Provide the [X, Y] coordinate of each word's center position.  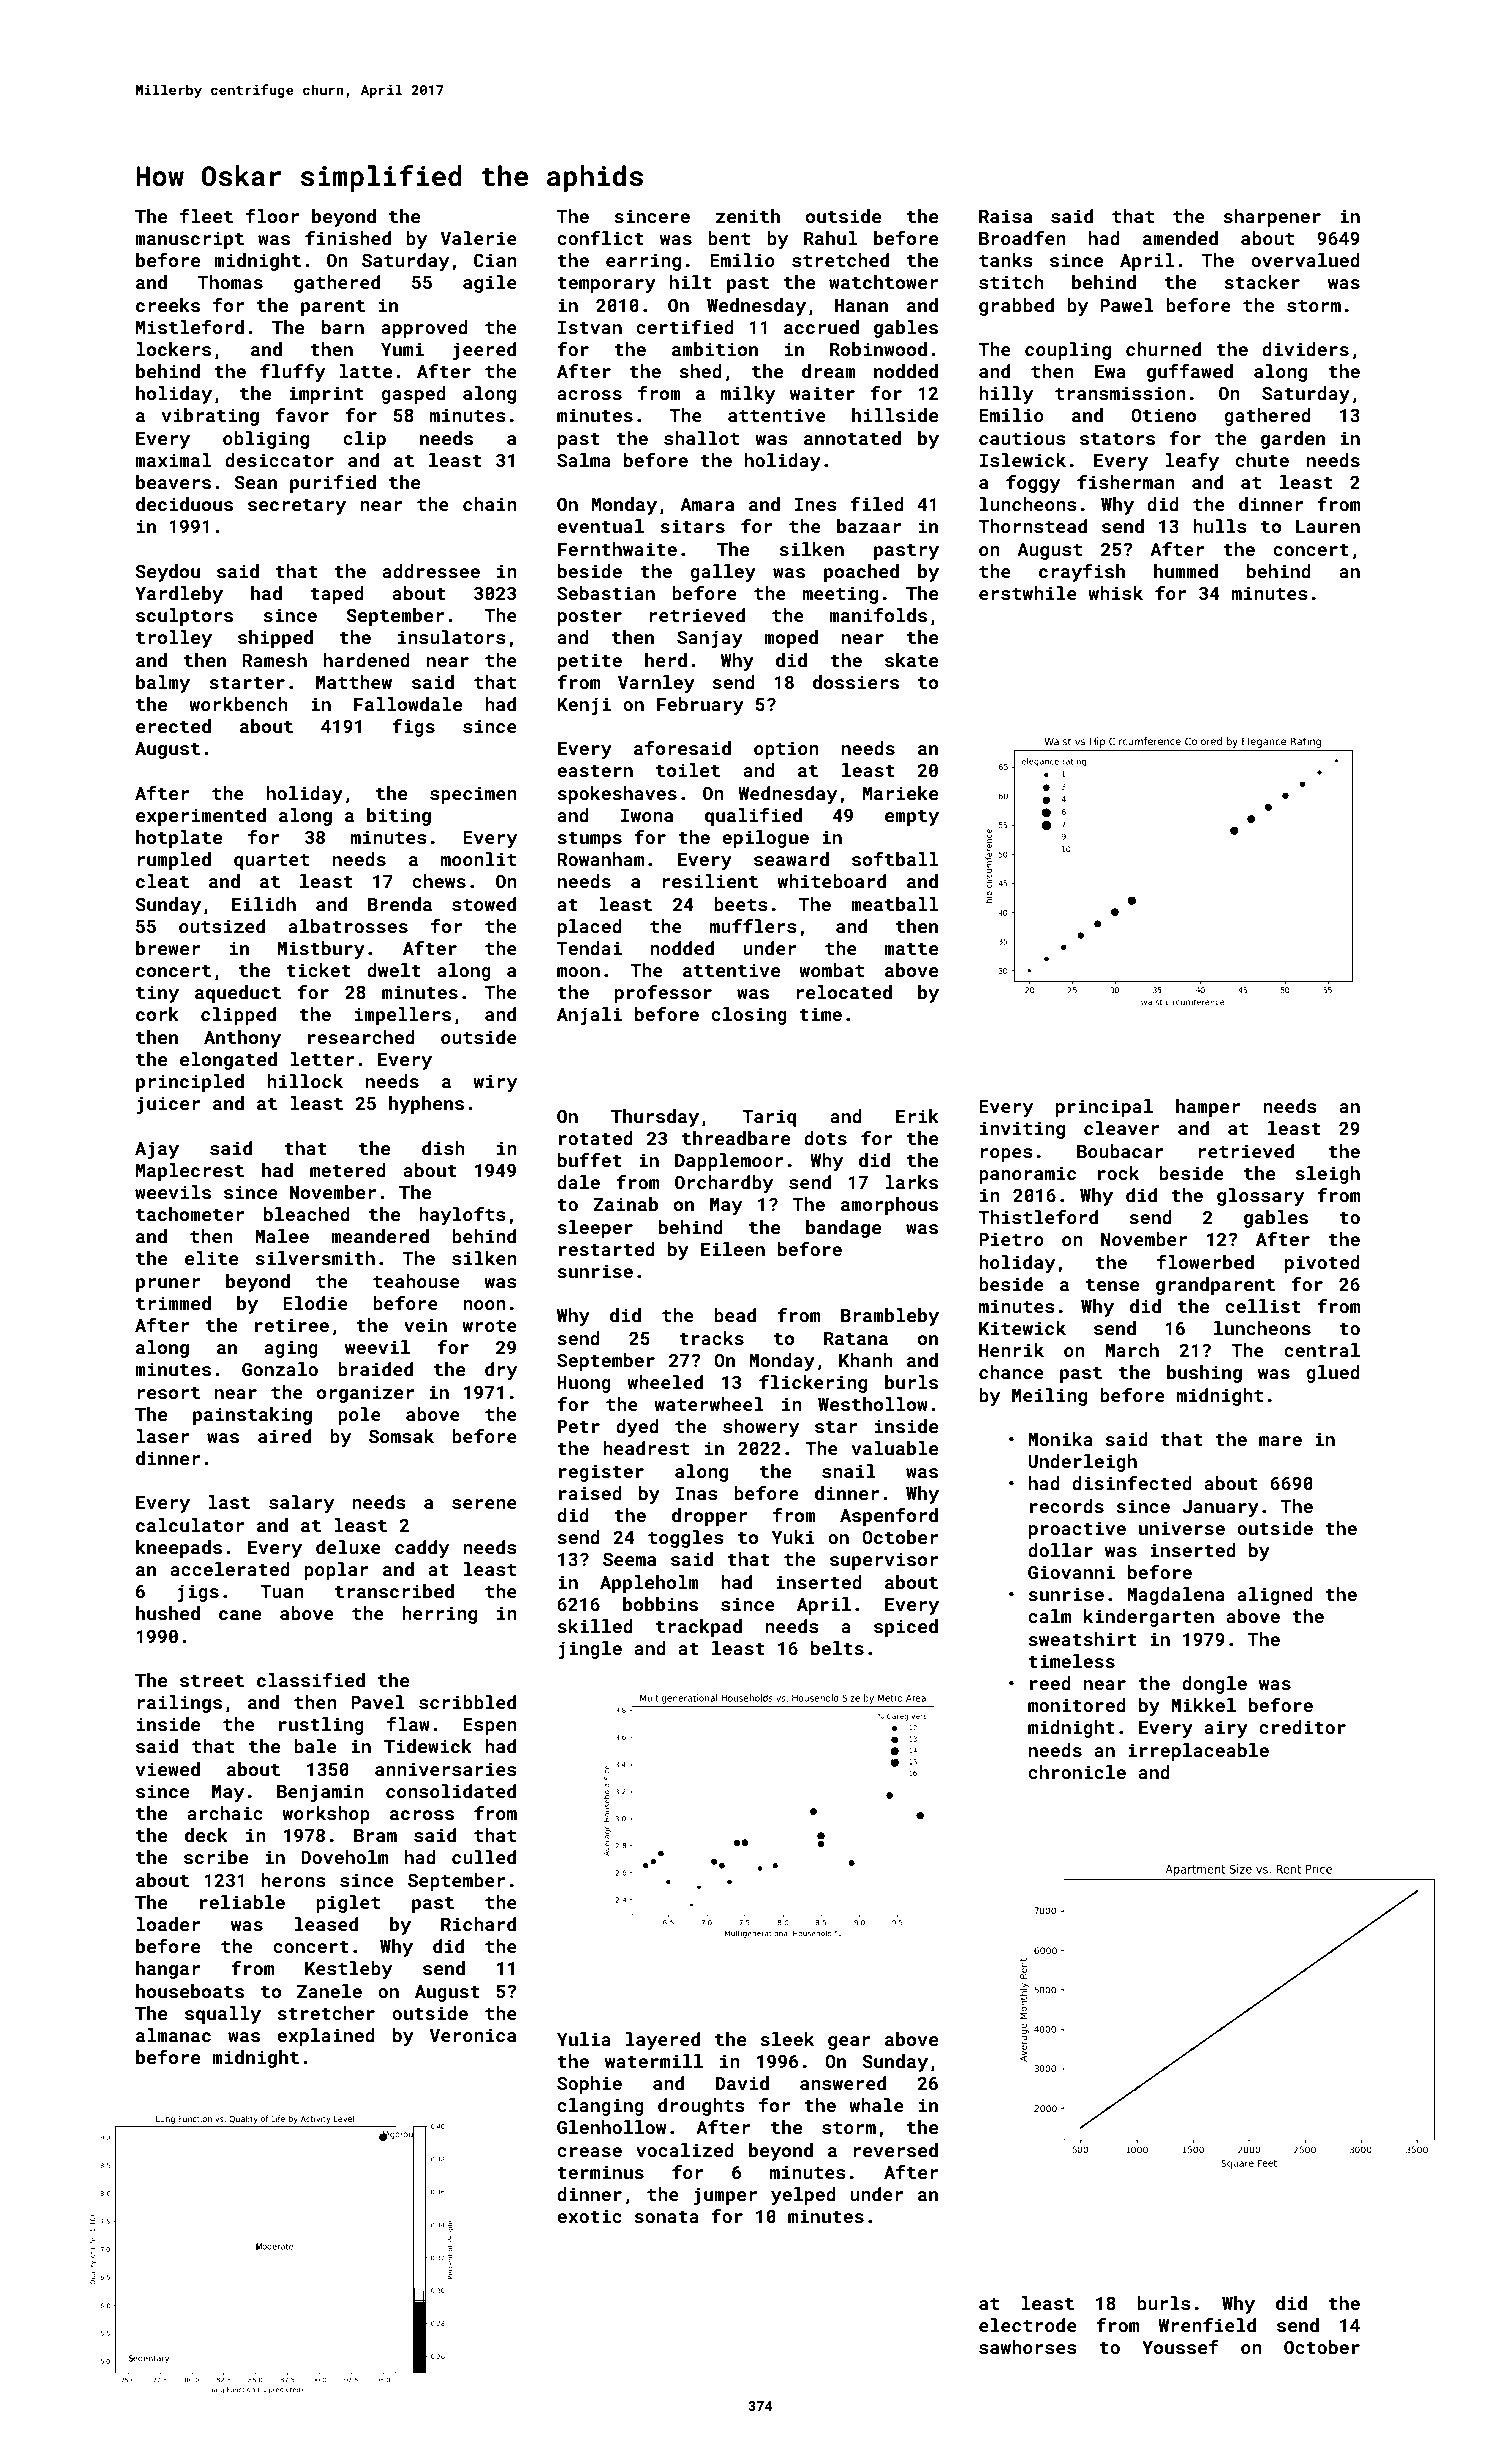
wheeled [665, 1382]
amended [1180, 238]
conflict [600, 238]
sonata [667, 2217]
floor [272, 216]
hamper [1208, 1108]
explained [326, 2037]
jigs [198, 1593]
